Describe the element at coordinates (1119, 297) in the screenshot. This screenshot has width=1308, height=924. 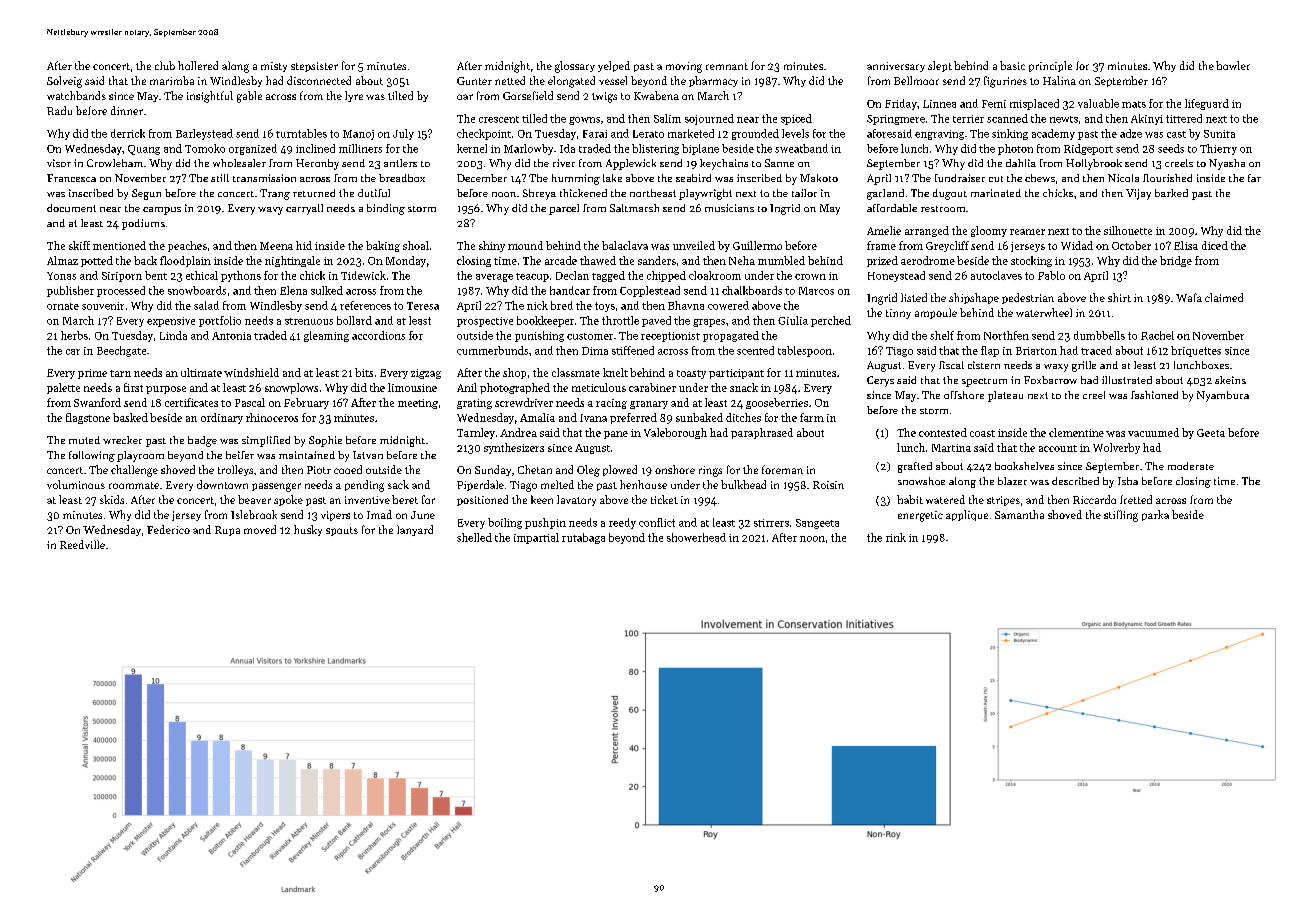
I see `shirt` at that location.
